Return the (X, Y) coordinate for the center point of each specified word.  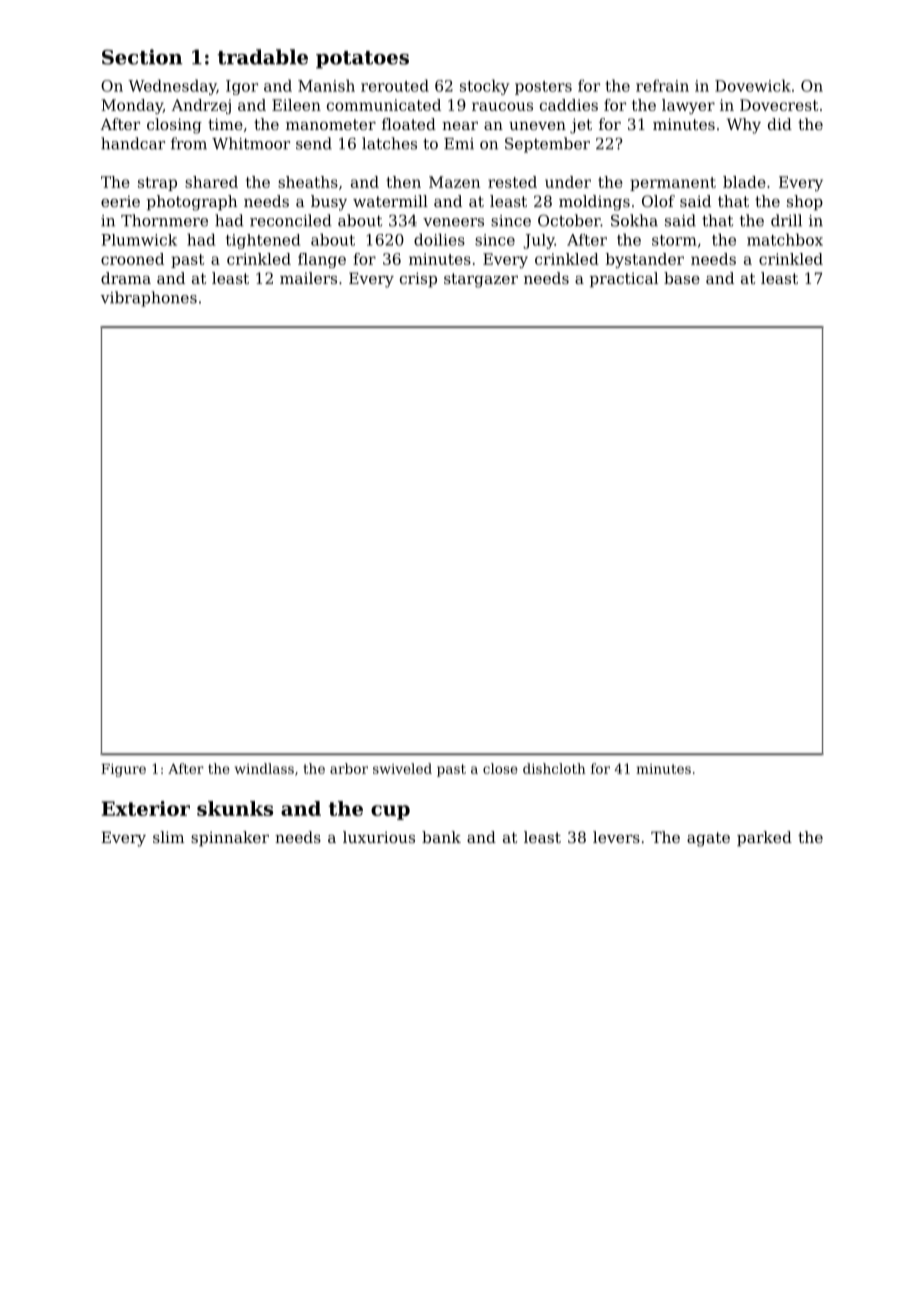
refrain (662, 86)
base (682, 278)
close (500, 768)
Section (142, 57)
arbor (349, 768)
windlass (264, 768)
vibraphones (149, 299)
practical (624, 279)
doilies (439, 239)
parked (764, 838)
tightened (263, 241)
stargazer (481, 280)
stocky (485, 87)
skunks (235, 808)
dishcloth (554, 768)
